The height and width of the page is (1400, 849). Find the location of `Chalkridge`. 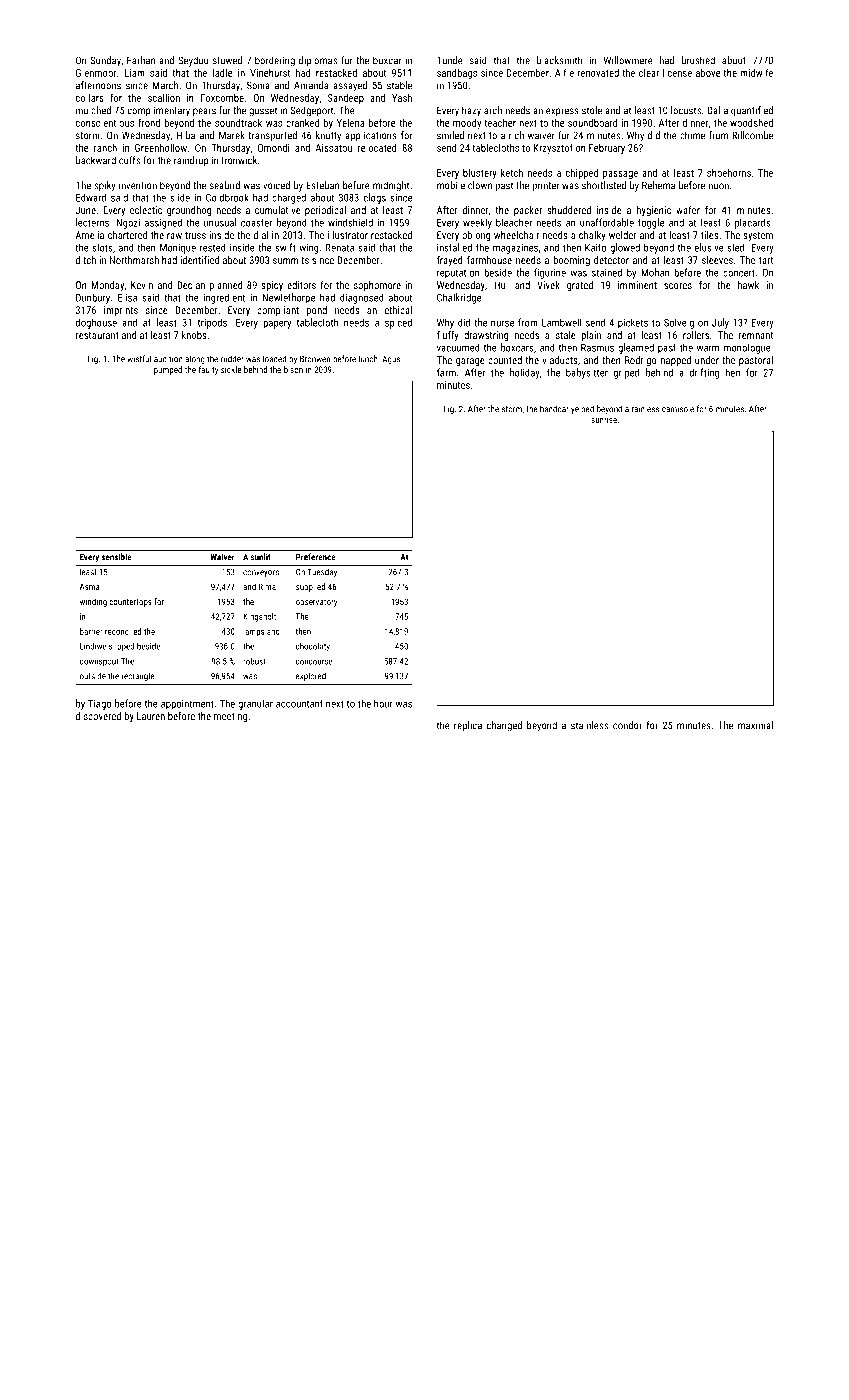

Chalkridge is located at coordinates (459, 298).
